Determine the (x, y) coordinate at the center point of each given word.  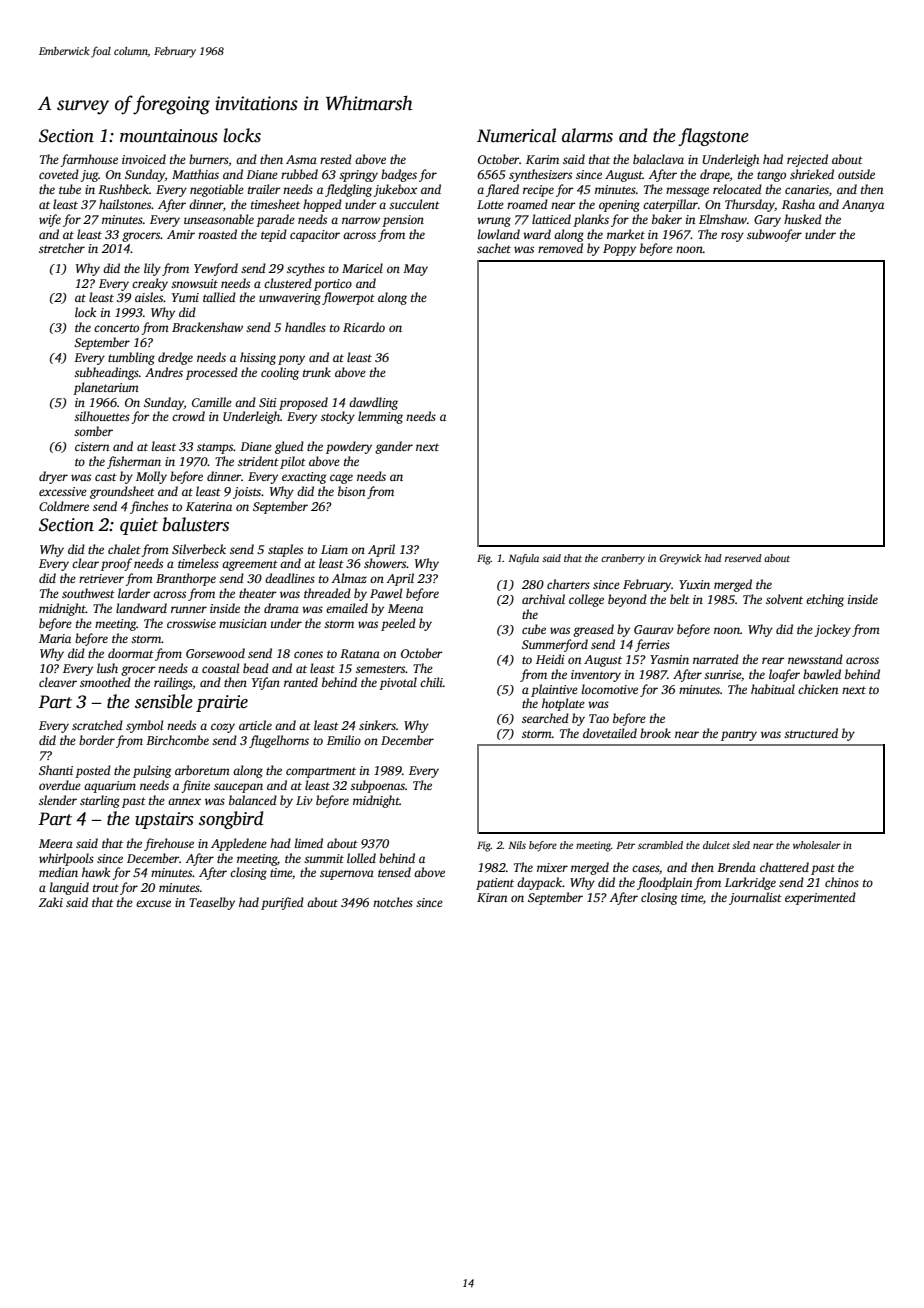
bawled (822, 674)
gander (394, 447)
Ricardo (364, 327)
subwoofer (774, 235)
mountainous (169, 136)
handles (305, 327)
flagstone (713, 137)
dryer (53, 477)
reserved (743, 558)
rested (336, 159)
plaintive (554, 690)
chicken (818, 689)
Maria (55, 638)
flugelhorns (279, 741)
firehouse (169, 844)
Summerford (555, 645)
